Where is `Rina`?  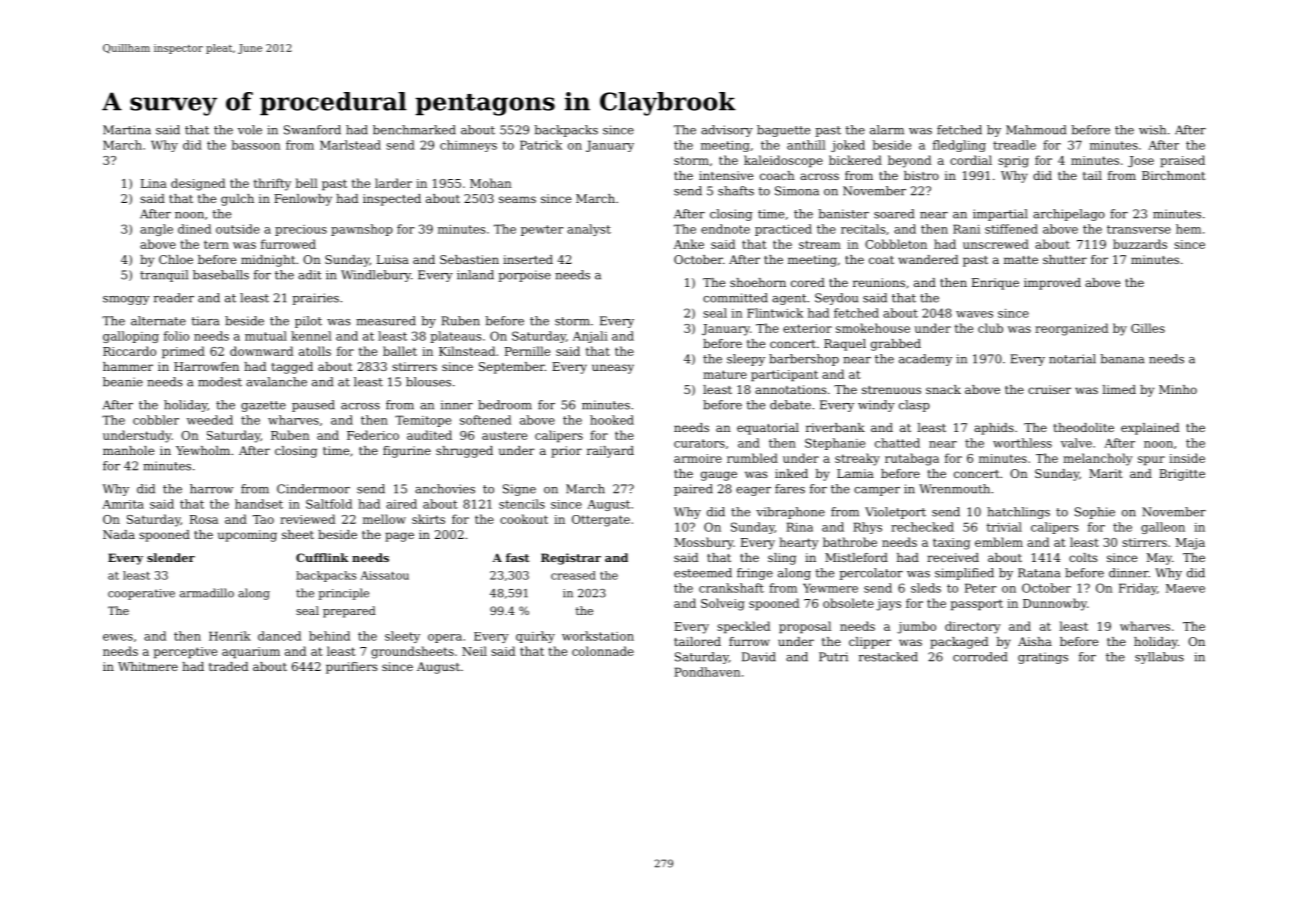
Rina is located at coordinates (799, 527).
